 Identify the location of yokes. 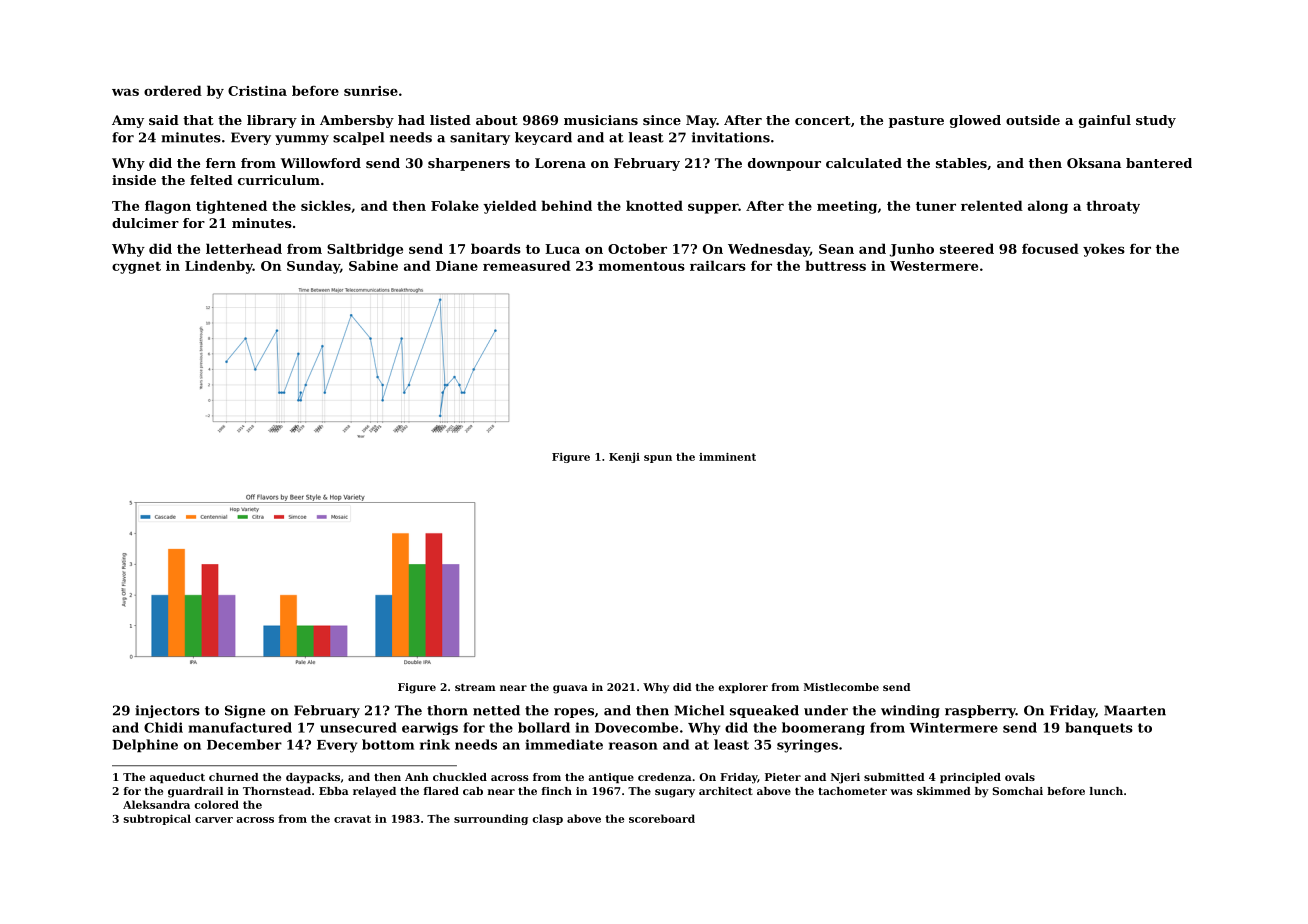
(1104, 250).
